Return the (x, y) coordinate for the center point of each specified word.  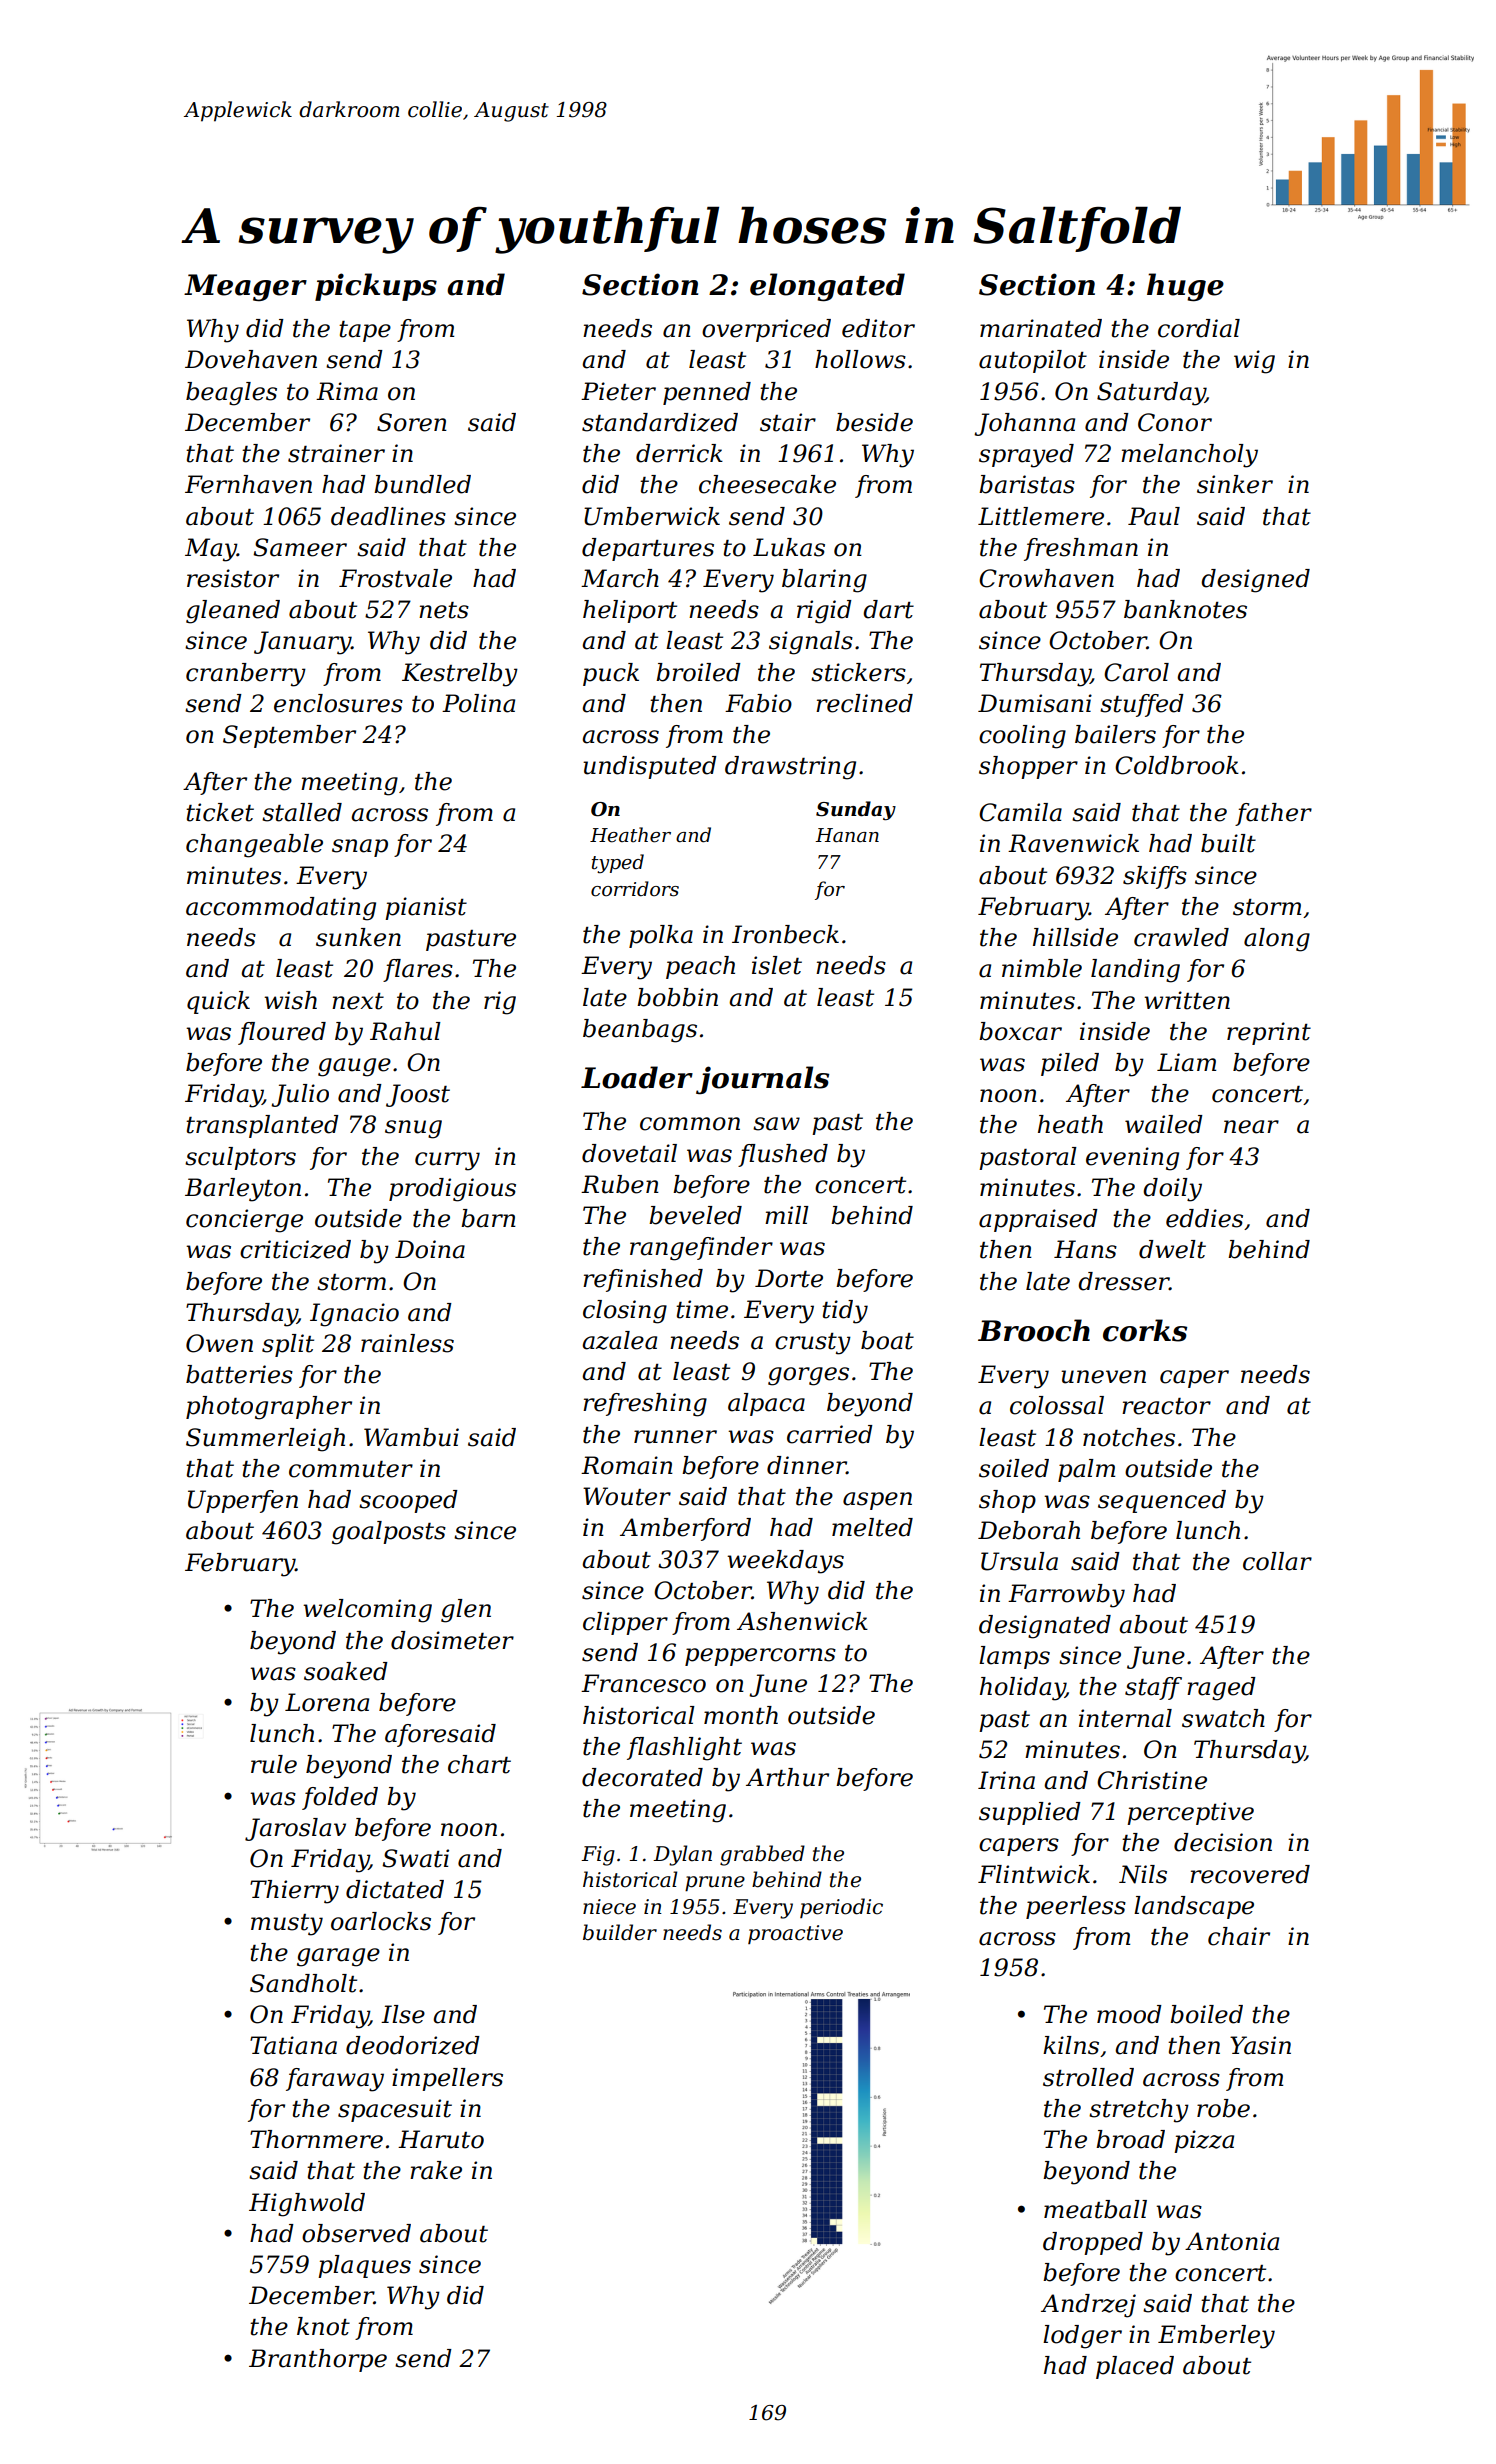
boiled (1206, 2014)
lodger (1082, 2337)
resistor (233, 578)
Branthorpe (318, 2360)
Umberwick (652, 516)
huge (1185, 287)
